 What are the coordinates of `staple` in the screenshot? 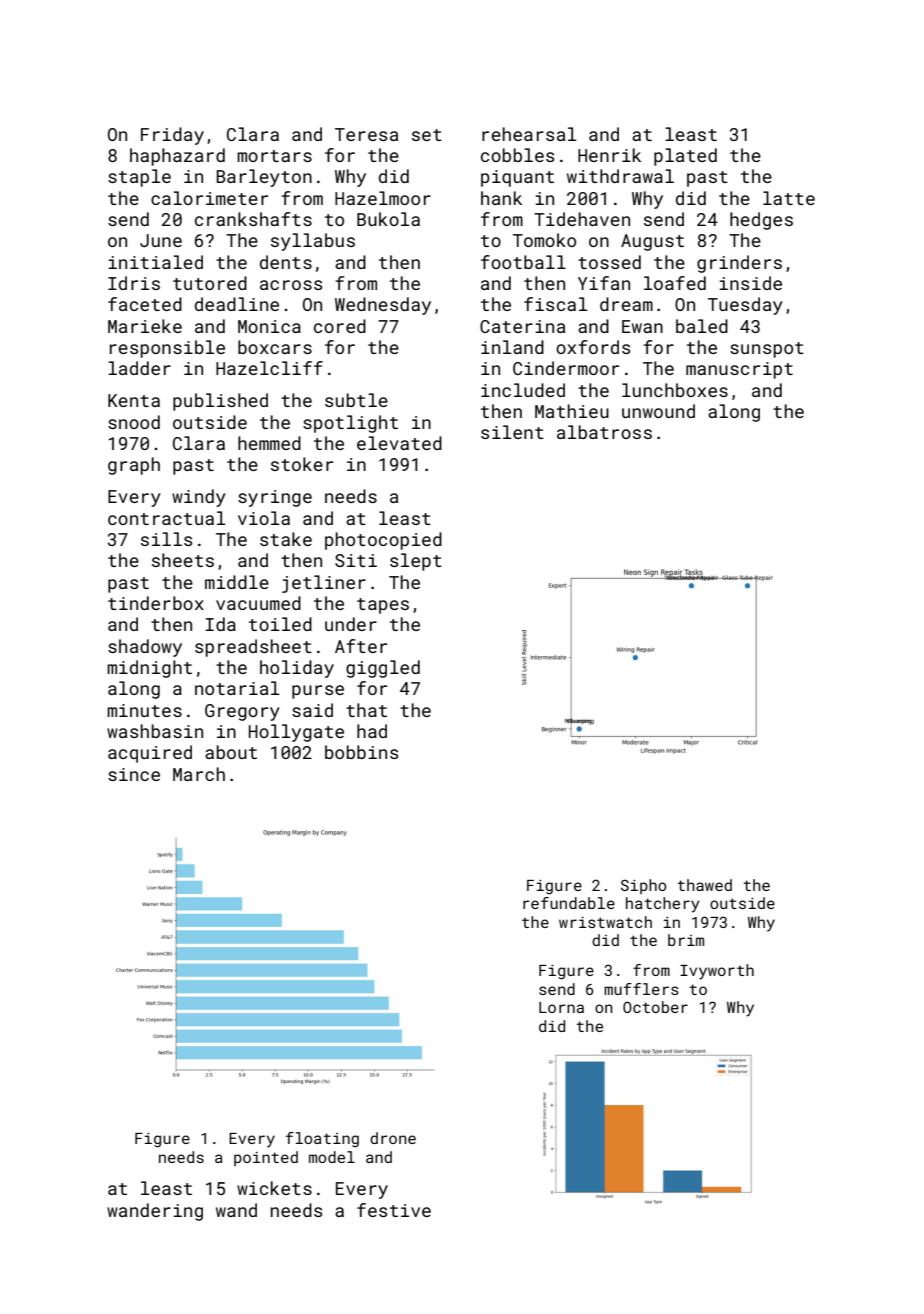 It's located at (139, 178).
